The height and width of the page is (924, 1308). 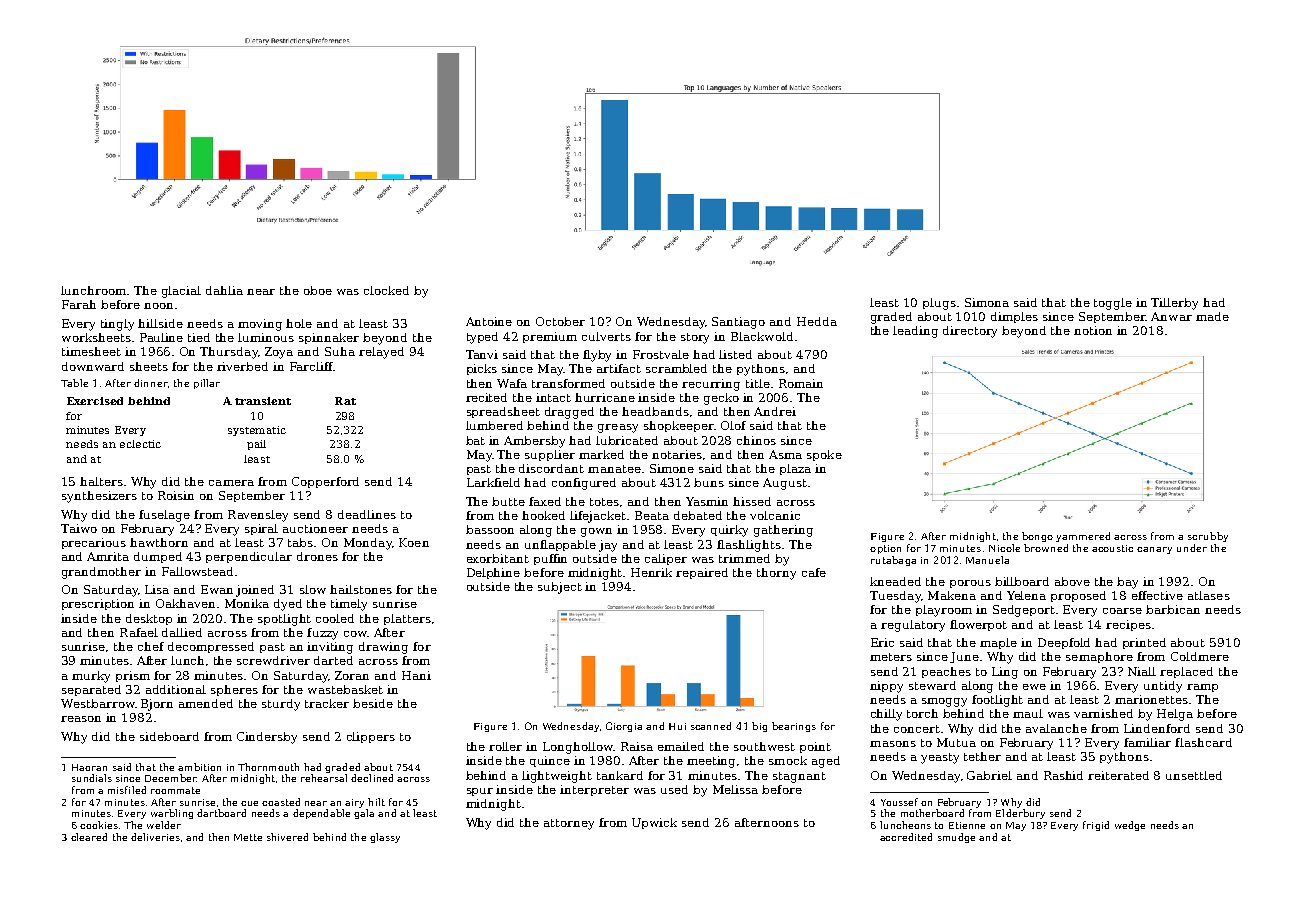 What do you see at coordinates (257, 431) in the page?
I see `systematic` at bounding box center [257, 431].
